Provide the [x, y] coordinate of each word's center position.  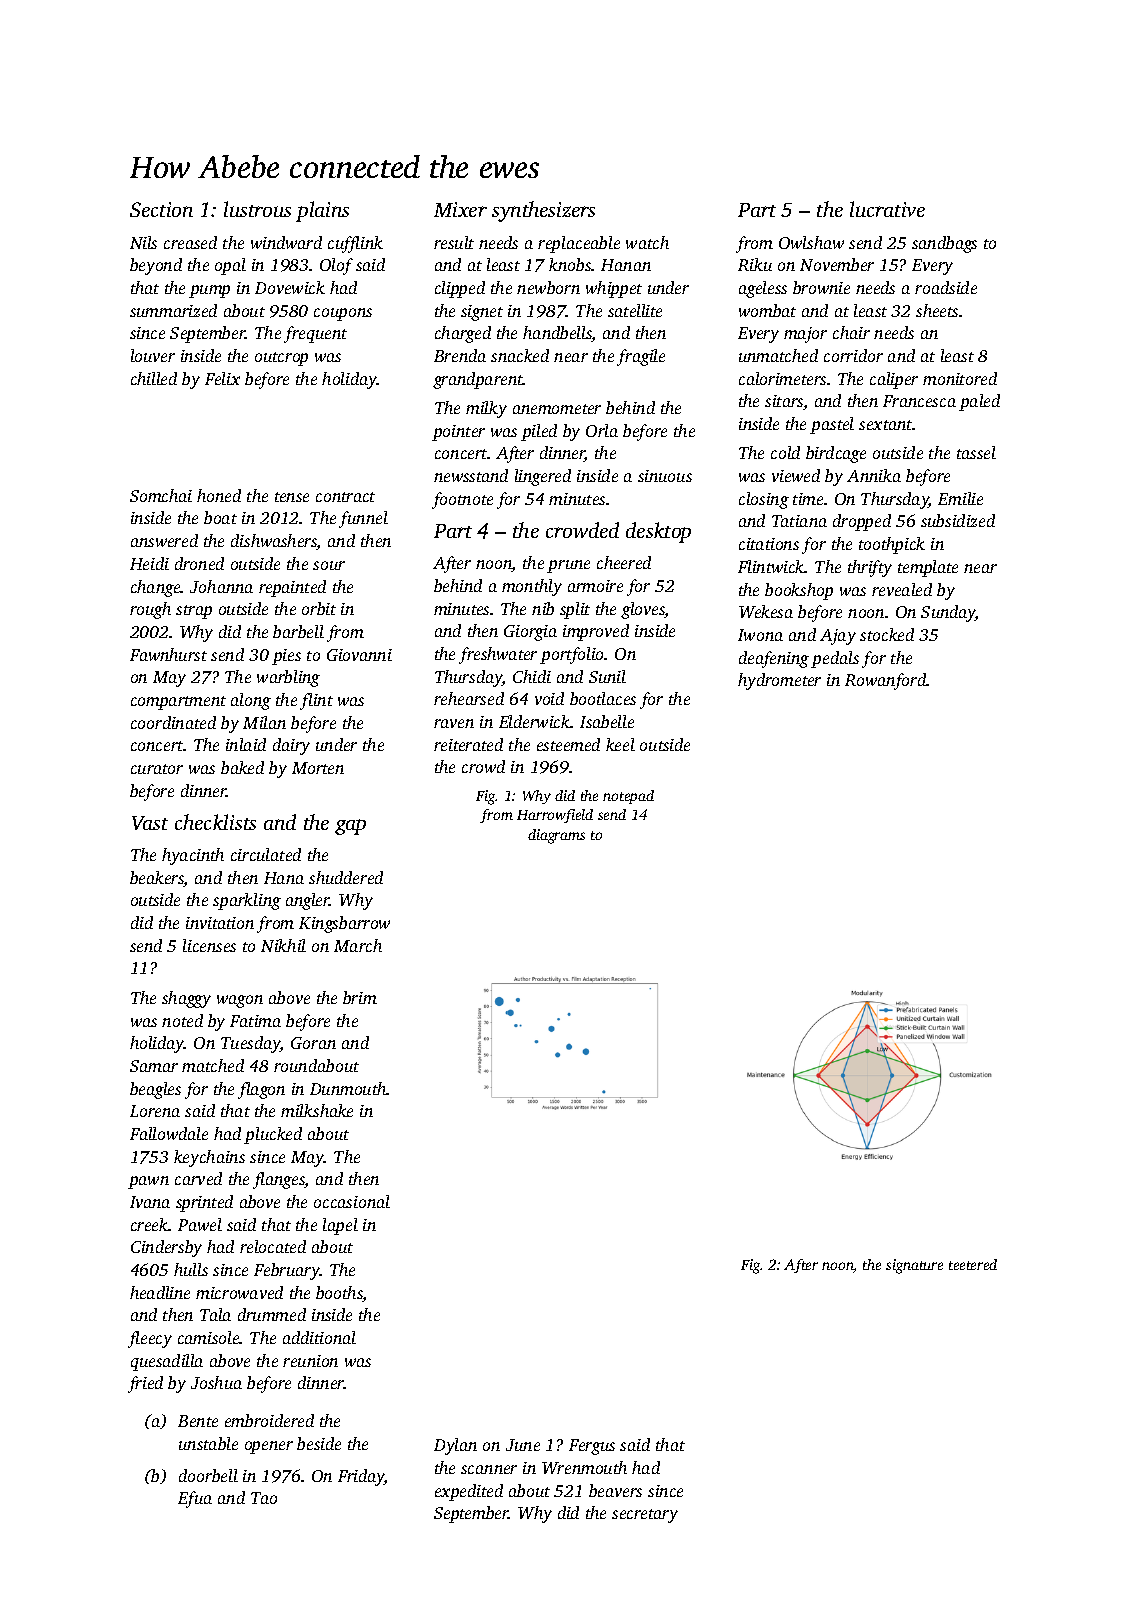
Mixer [460, 209]
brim [360, 997]
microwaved [239, 1292]
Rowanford [886, 681]
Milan [264, 722]
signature [914, 1266]
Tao [264, 1498]
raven [454, 723]
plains [322, 211]
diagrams [556, 836]
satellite [635, 310]
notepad [628, 797]
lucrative [887, 209]
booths [339, 1294]
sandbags [944, 244]
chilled [154, 378]
